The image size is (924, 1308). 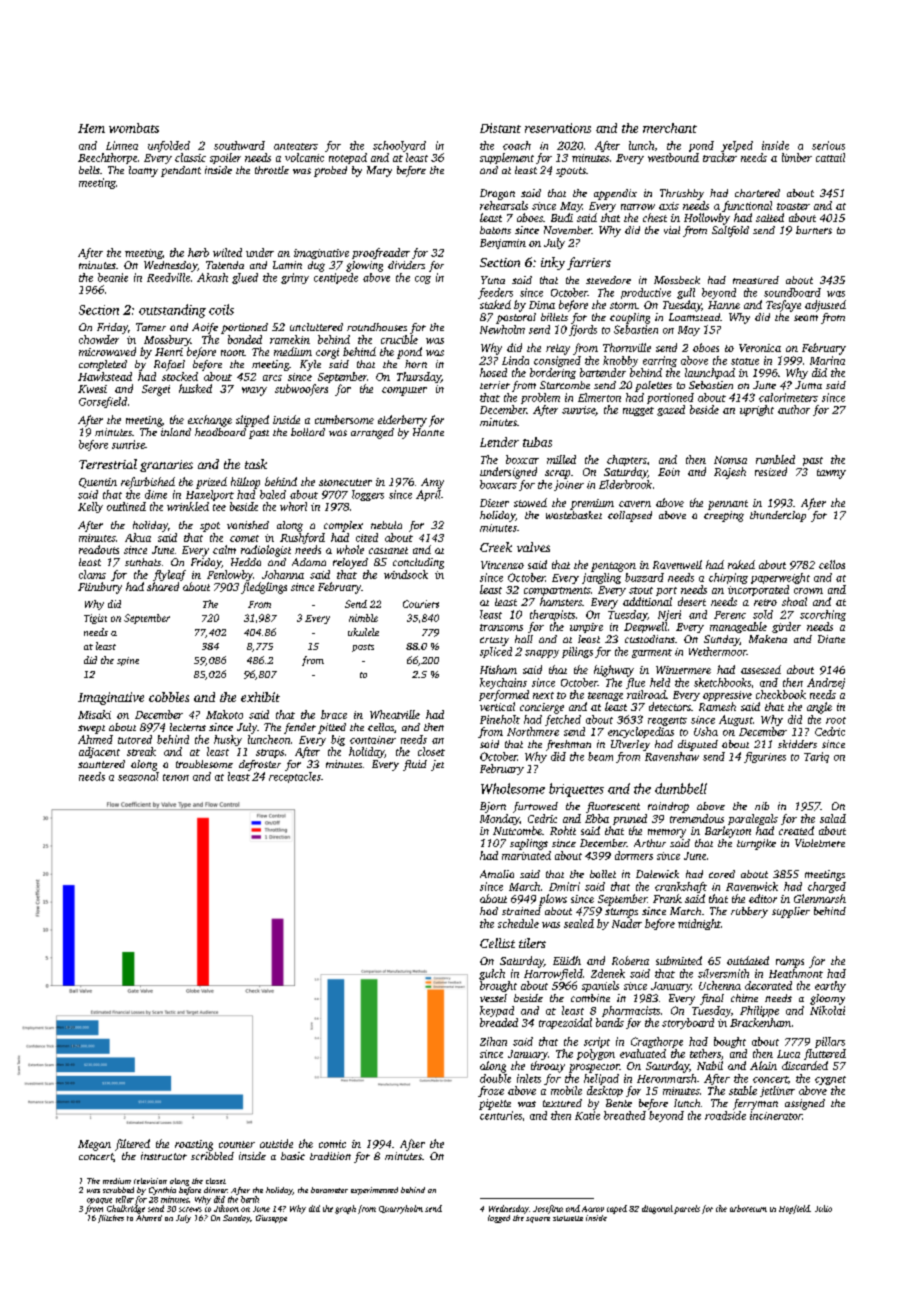 I want to click on wilted, so click(x=227, y=252).
